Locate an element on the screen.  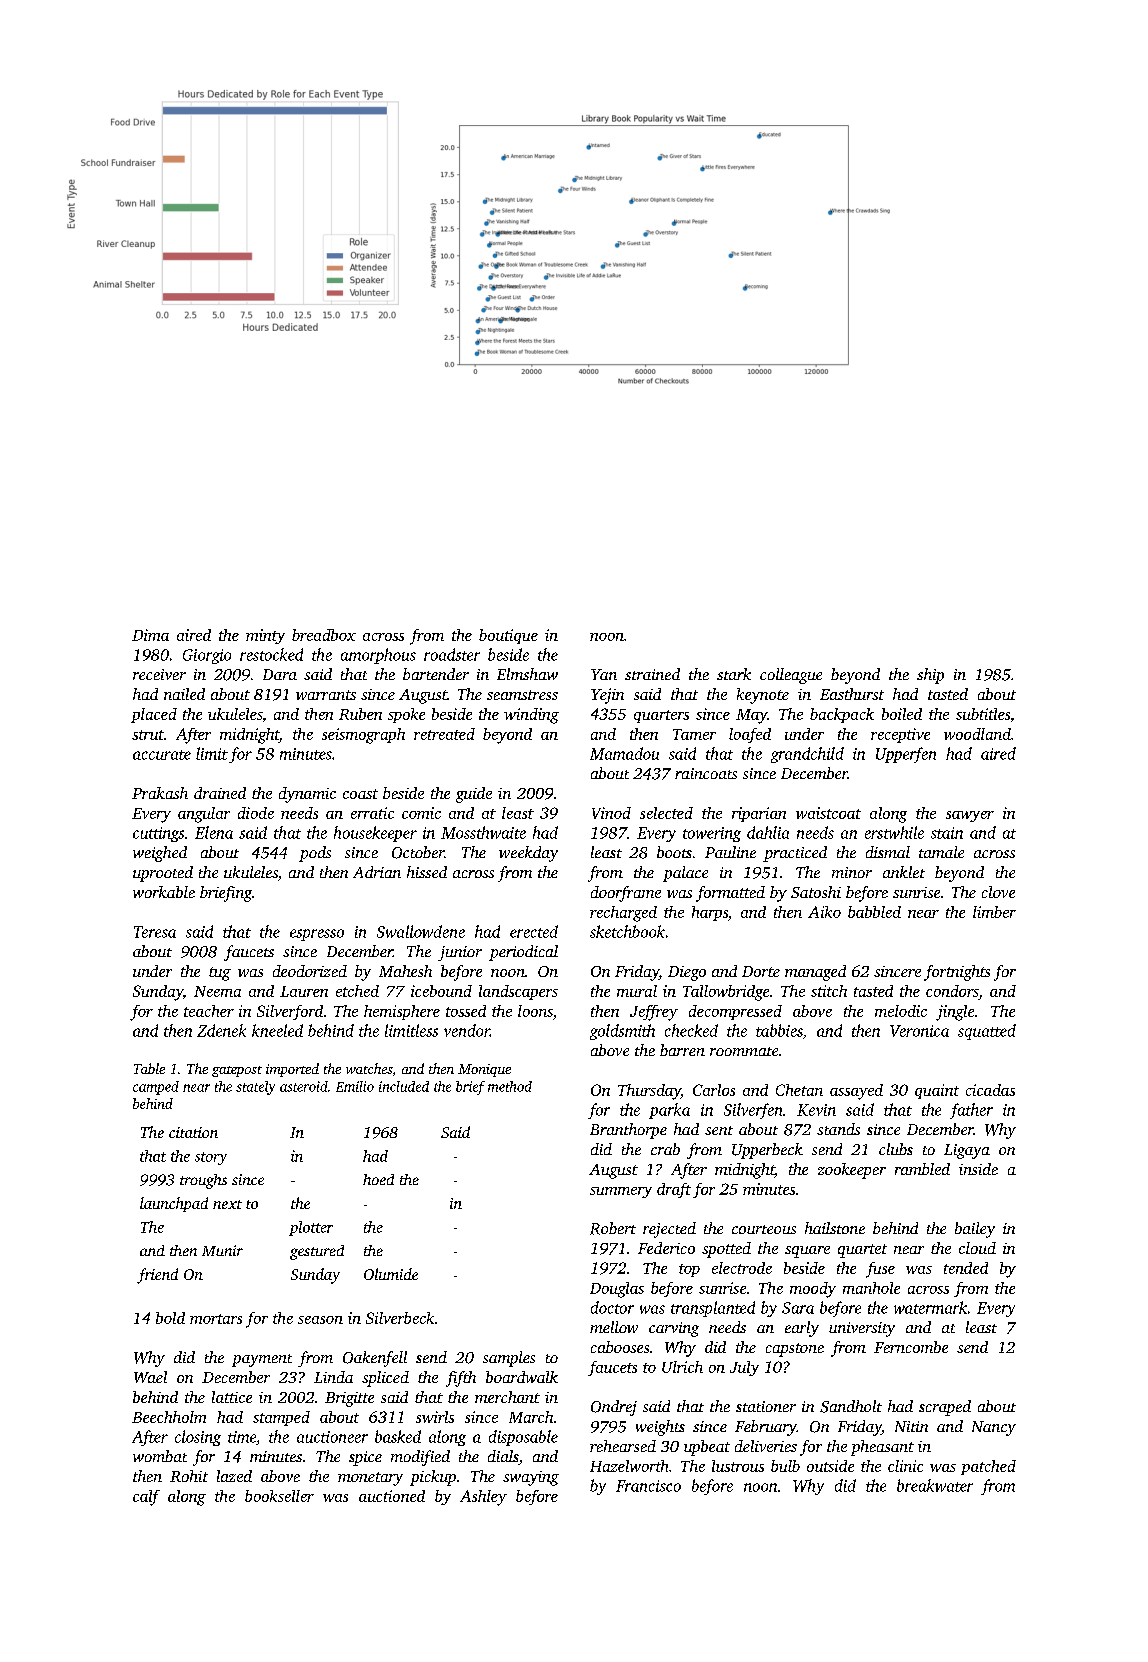
boutique is located at coordinates (508, 636).
